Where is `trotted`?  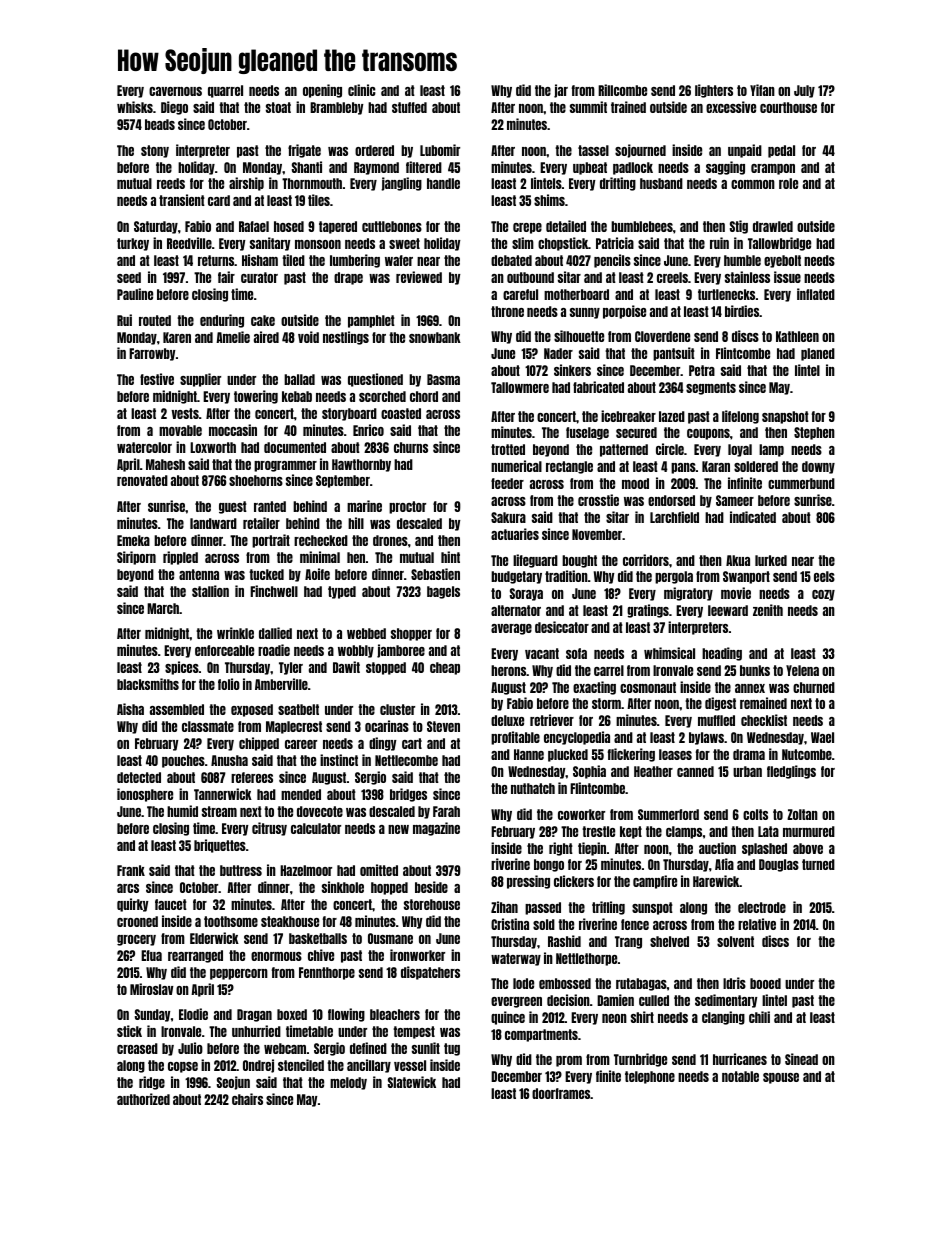 trotted is located at coordinates (508, 449).
